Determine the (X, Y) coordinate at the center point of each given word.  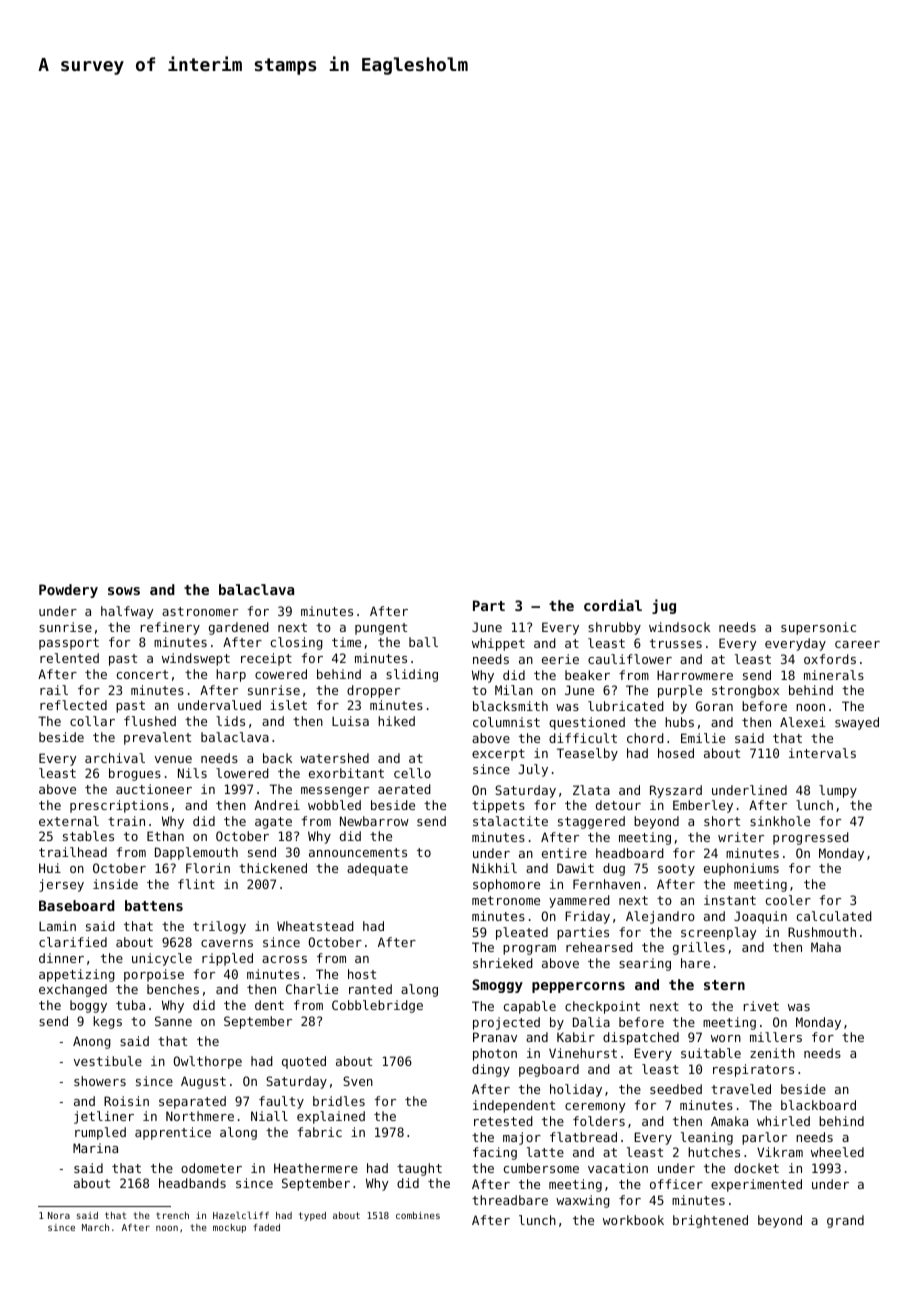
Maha (826, 947)
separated (192, 1102)
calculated (834, 916)
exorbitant (346, 773)
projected (506, 1023)
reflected (73, 705)
